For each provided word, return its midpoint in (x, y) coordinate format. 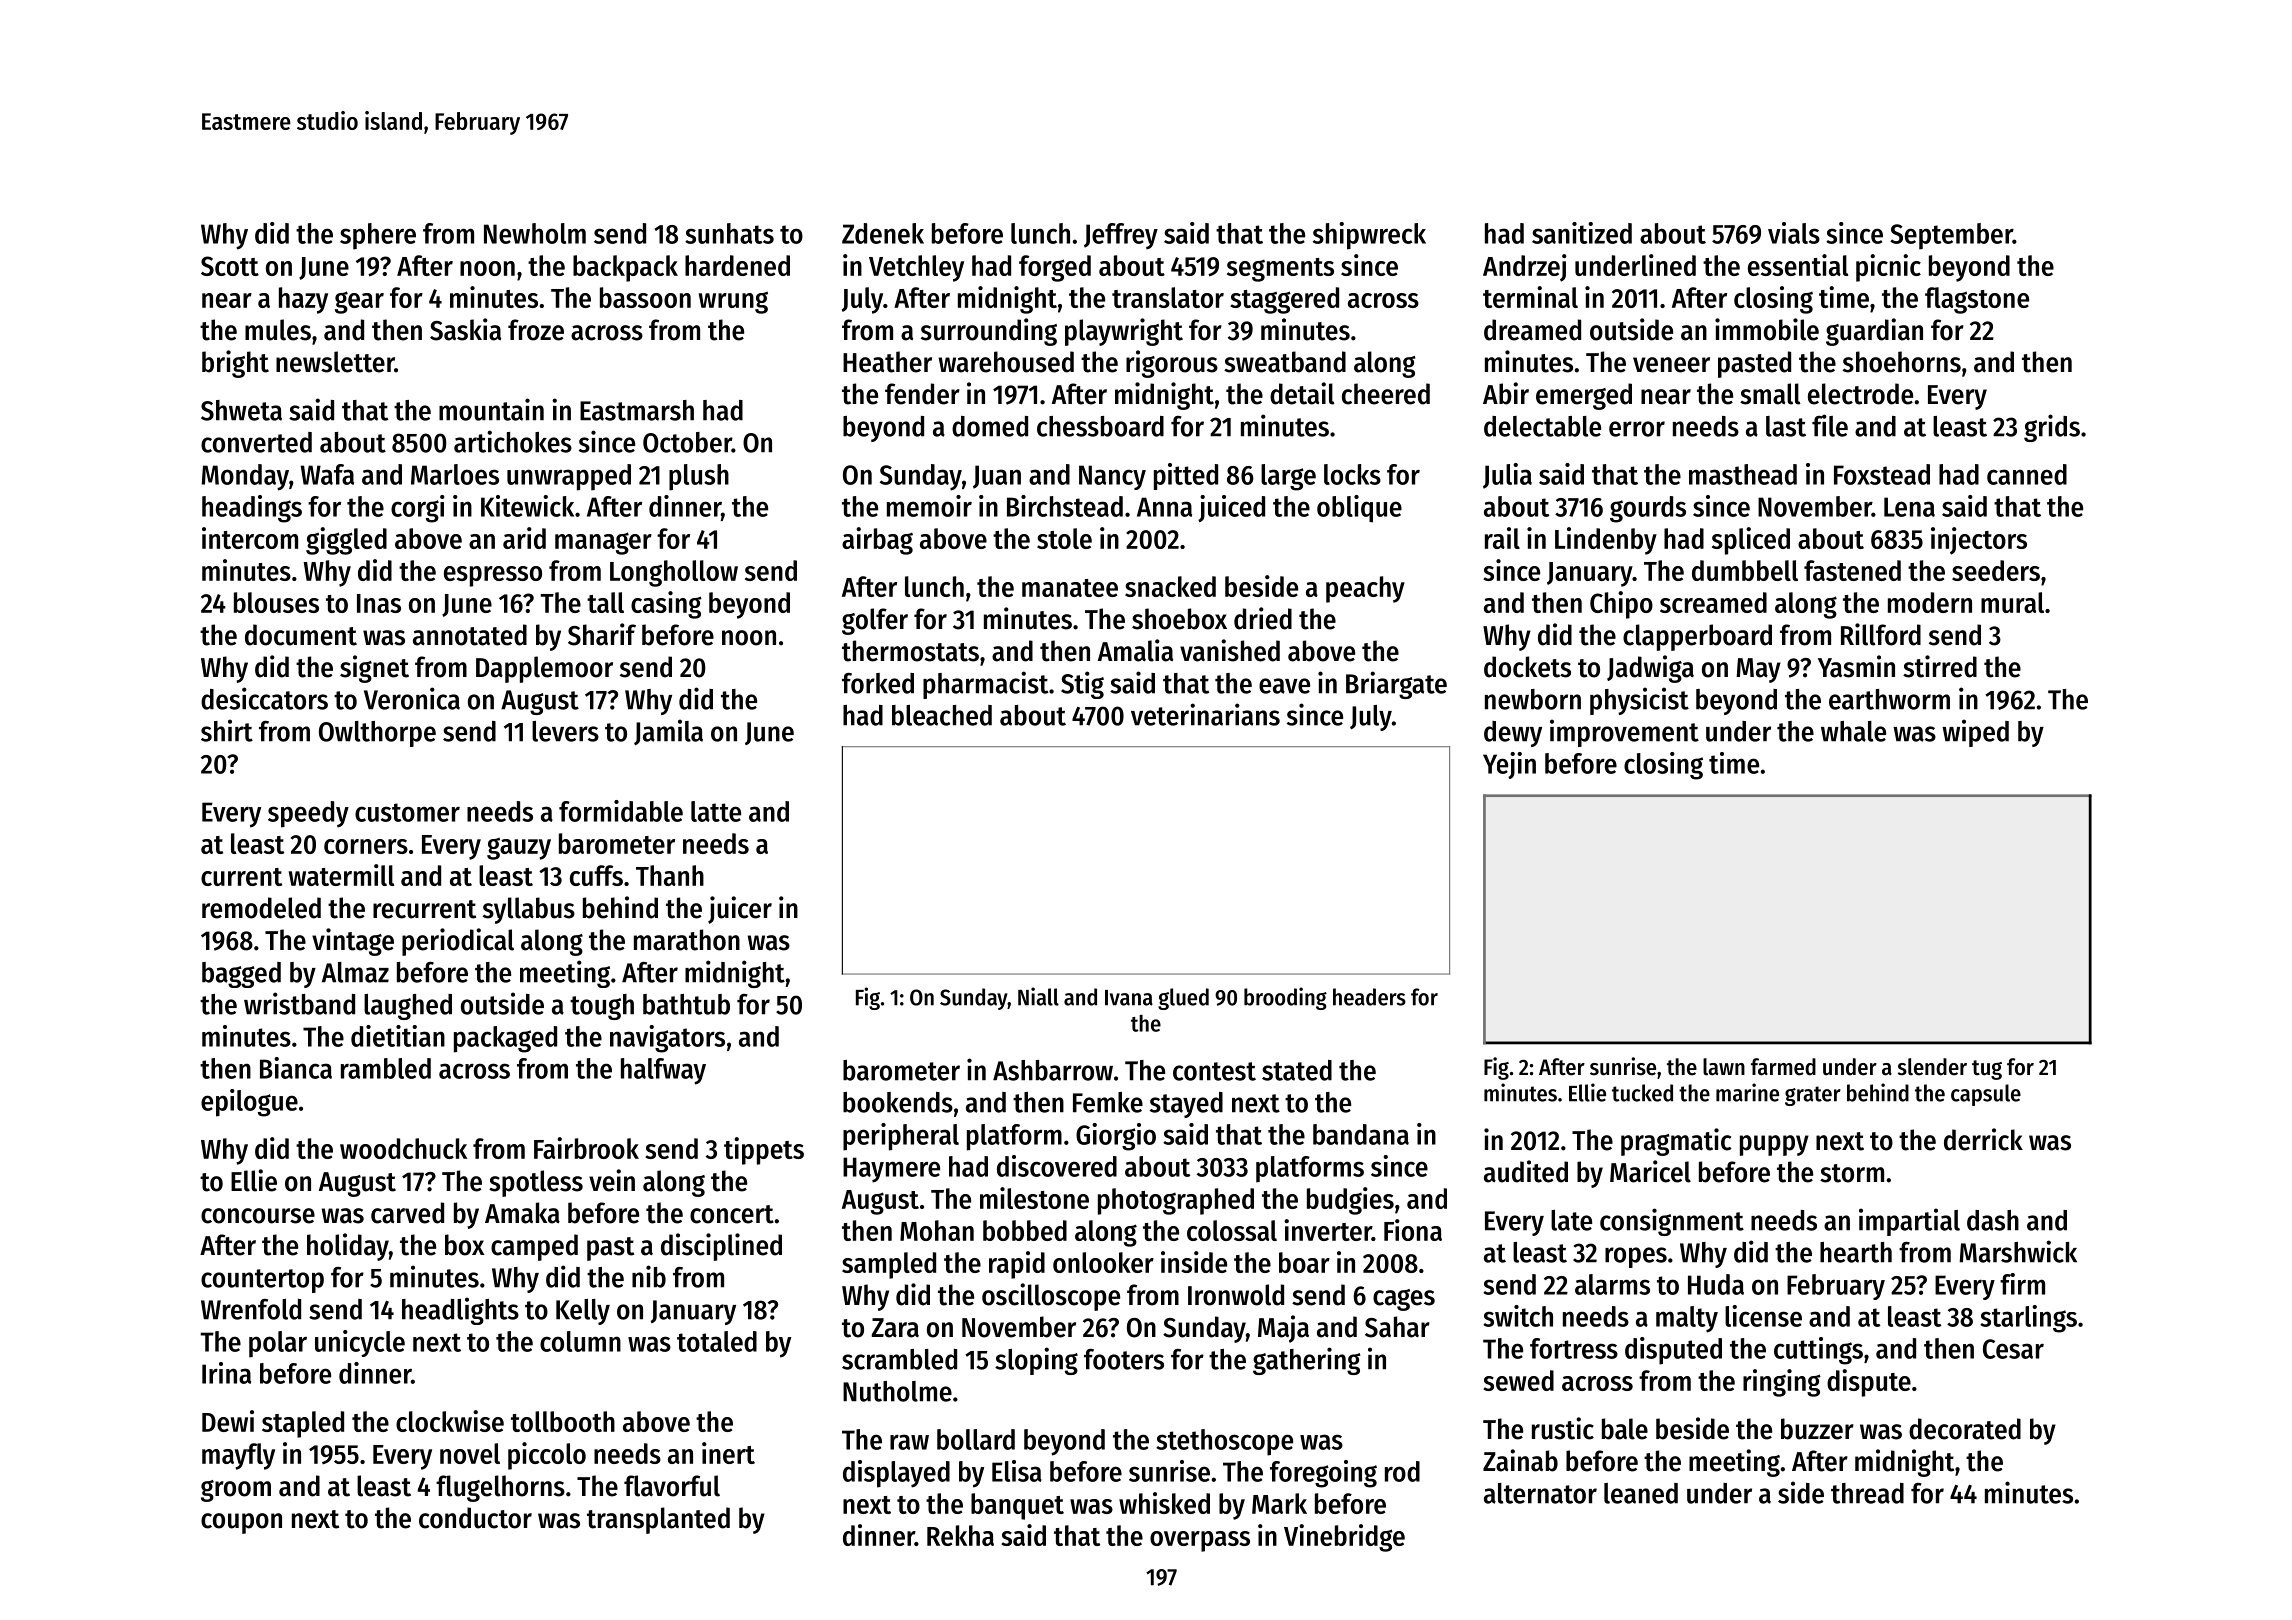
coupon (241, 1523)
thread (1867, 1493)
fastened (1852, 570)
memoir (929, 506)
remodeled (261, 908)
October (687, 442)
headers (1369, 997)
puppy (1774, 1145)
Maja (1283, 1329)
